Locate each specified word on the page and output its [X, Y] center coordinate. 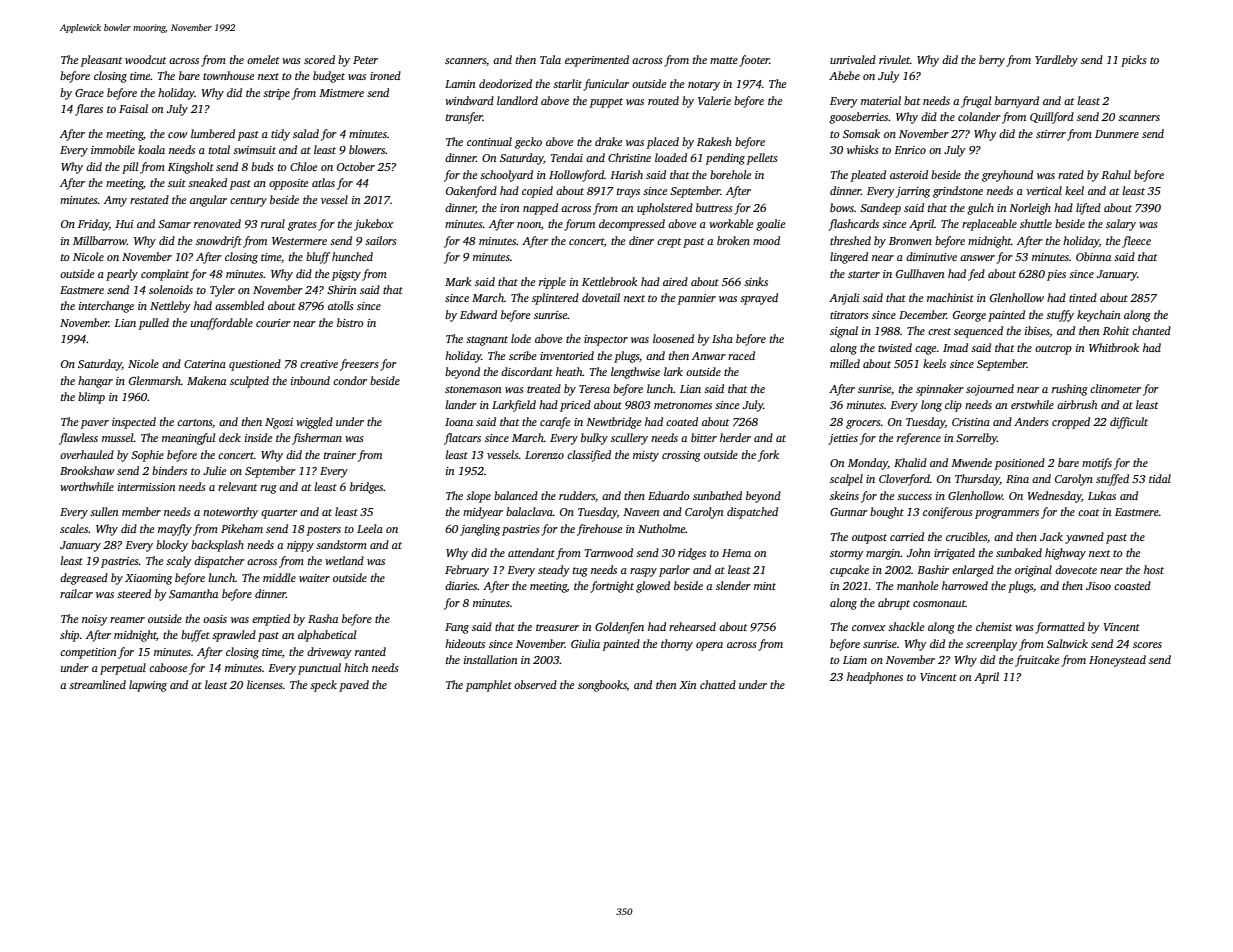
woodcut [145, 59]
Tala [550, 59]
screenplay [992, 645]
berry [992, 61]
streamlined [97, 684]
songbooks [602, 686]
